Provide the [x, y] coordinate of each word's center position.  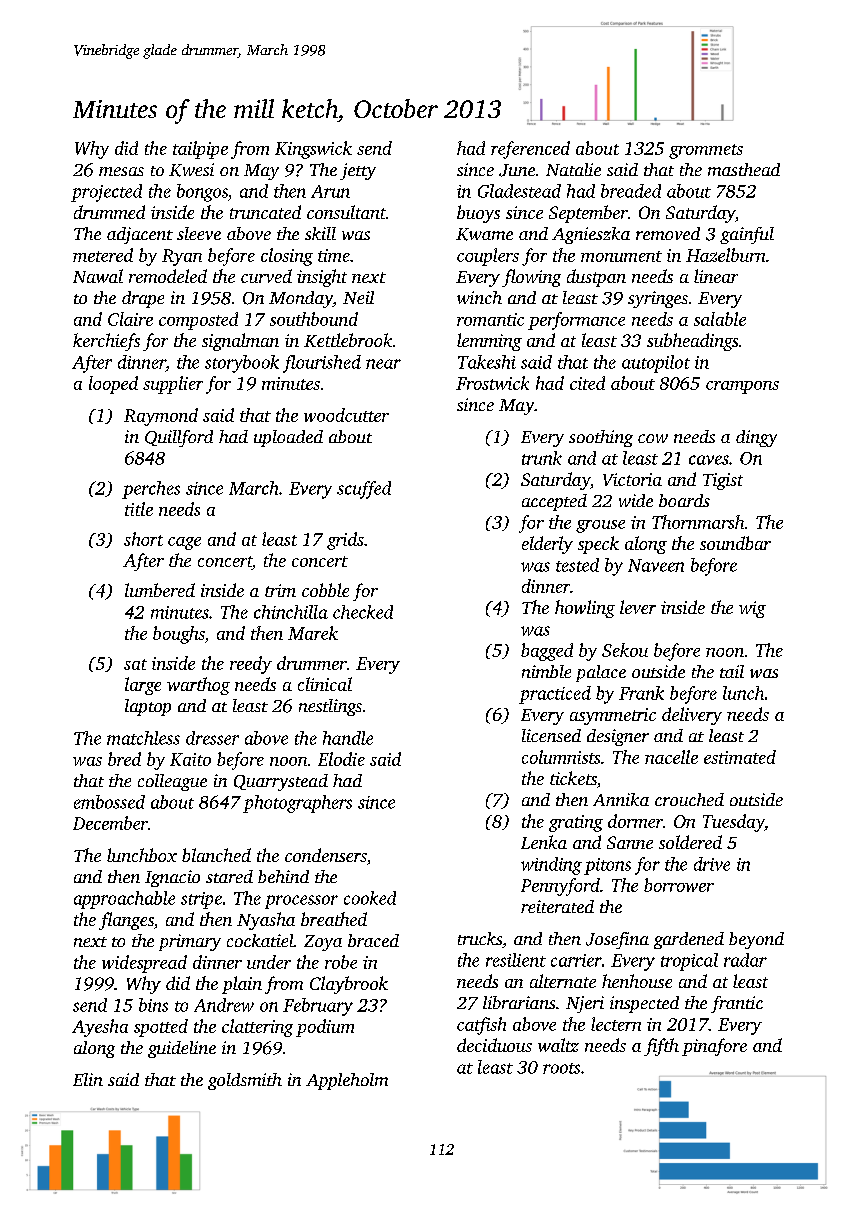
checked [363, 612]
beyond [756, 940]
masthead [744, 169]
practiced [555, 695]
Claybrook [349, 985]
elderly [547, 545]
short [143, 539]
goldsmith [245, 1081]
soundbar [735, 543]
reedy [251, 665]
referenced [530, 150]
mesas [121, 171]
